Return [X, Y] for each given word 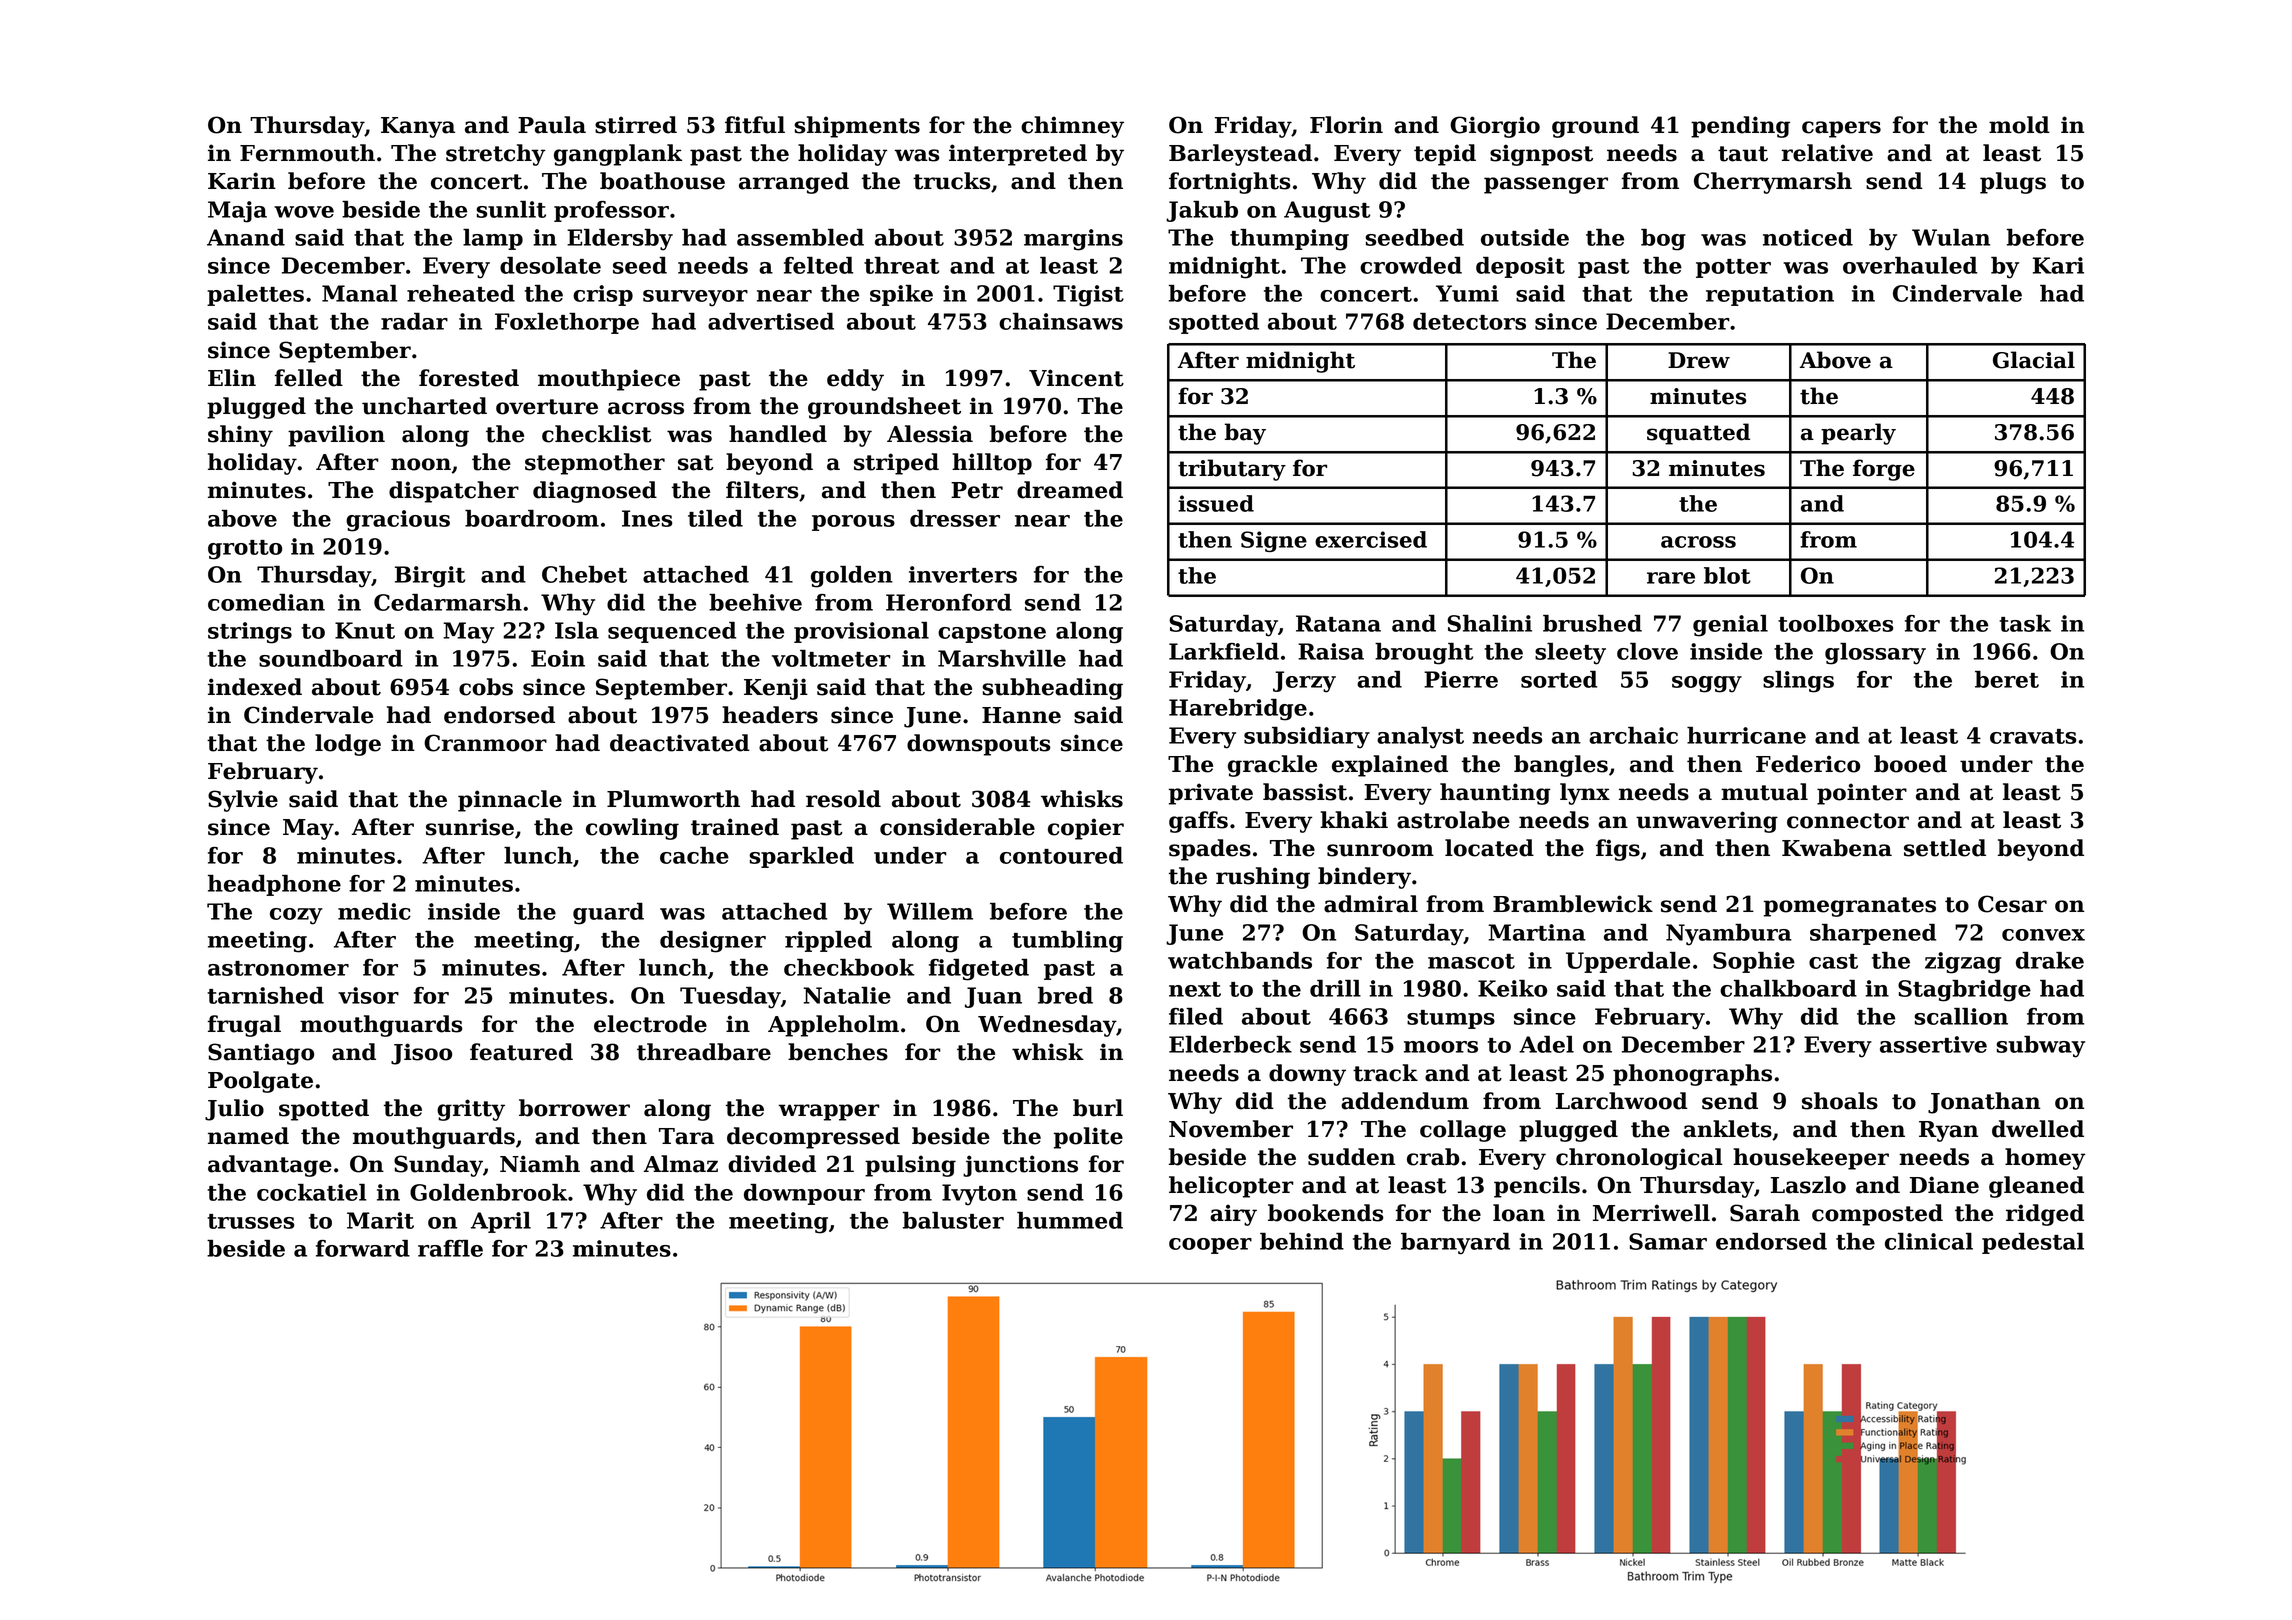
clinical [1929, 1241]
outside [1525, 237]
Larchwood [1622, 1101]
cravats [2033, 736]
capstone [992, 633]
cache [694, 855]
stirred [636, 125]
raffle [450, 1248]
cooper [1210, 1246]
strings [250, 633]
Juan [993, 997]
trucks [951, 181]
